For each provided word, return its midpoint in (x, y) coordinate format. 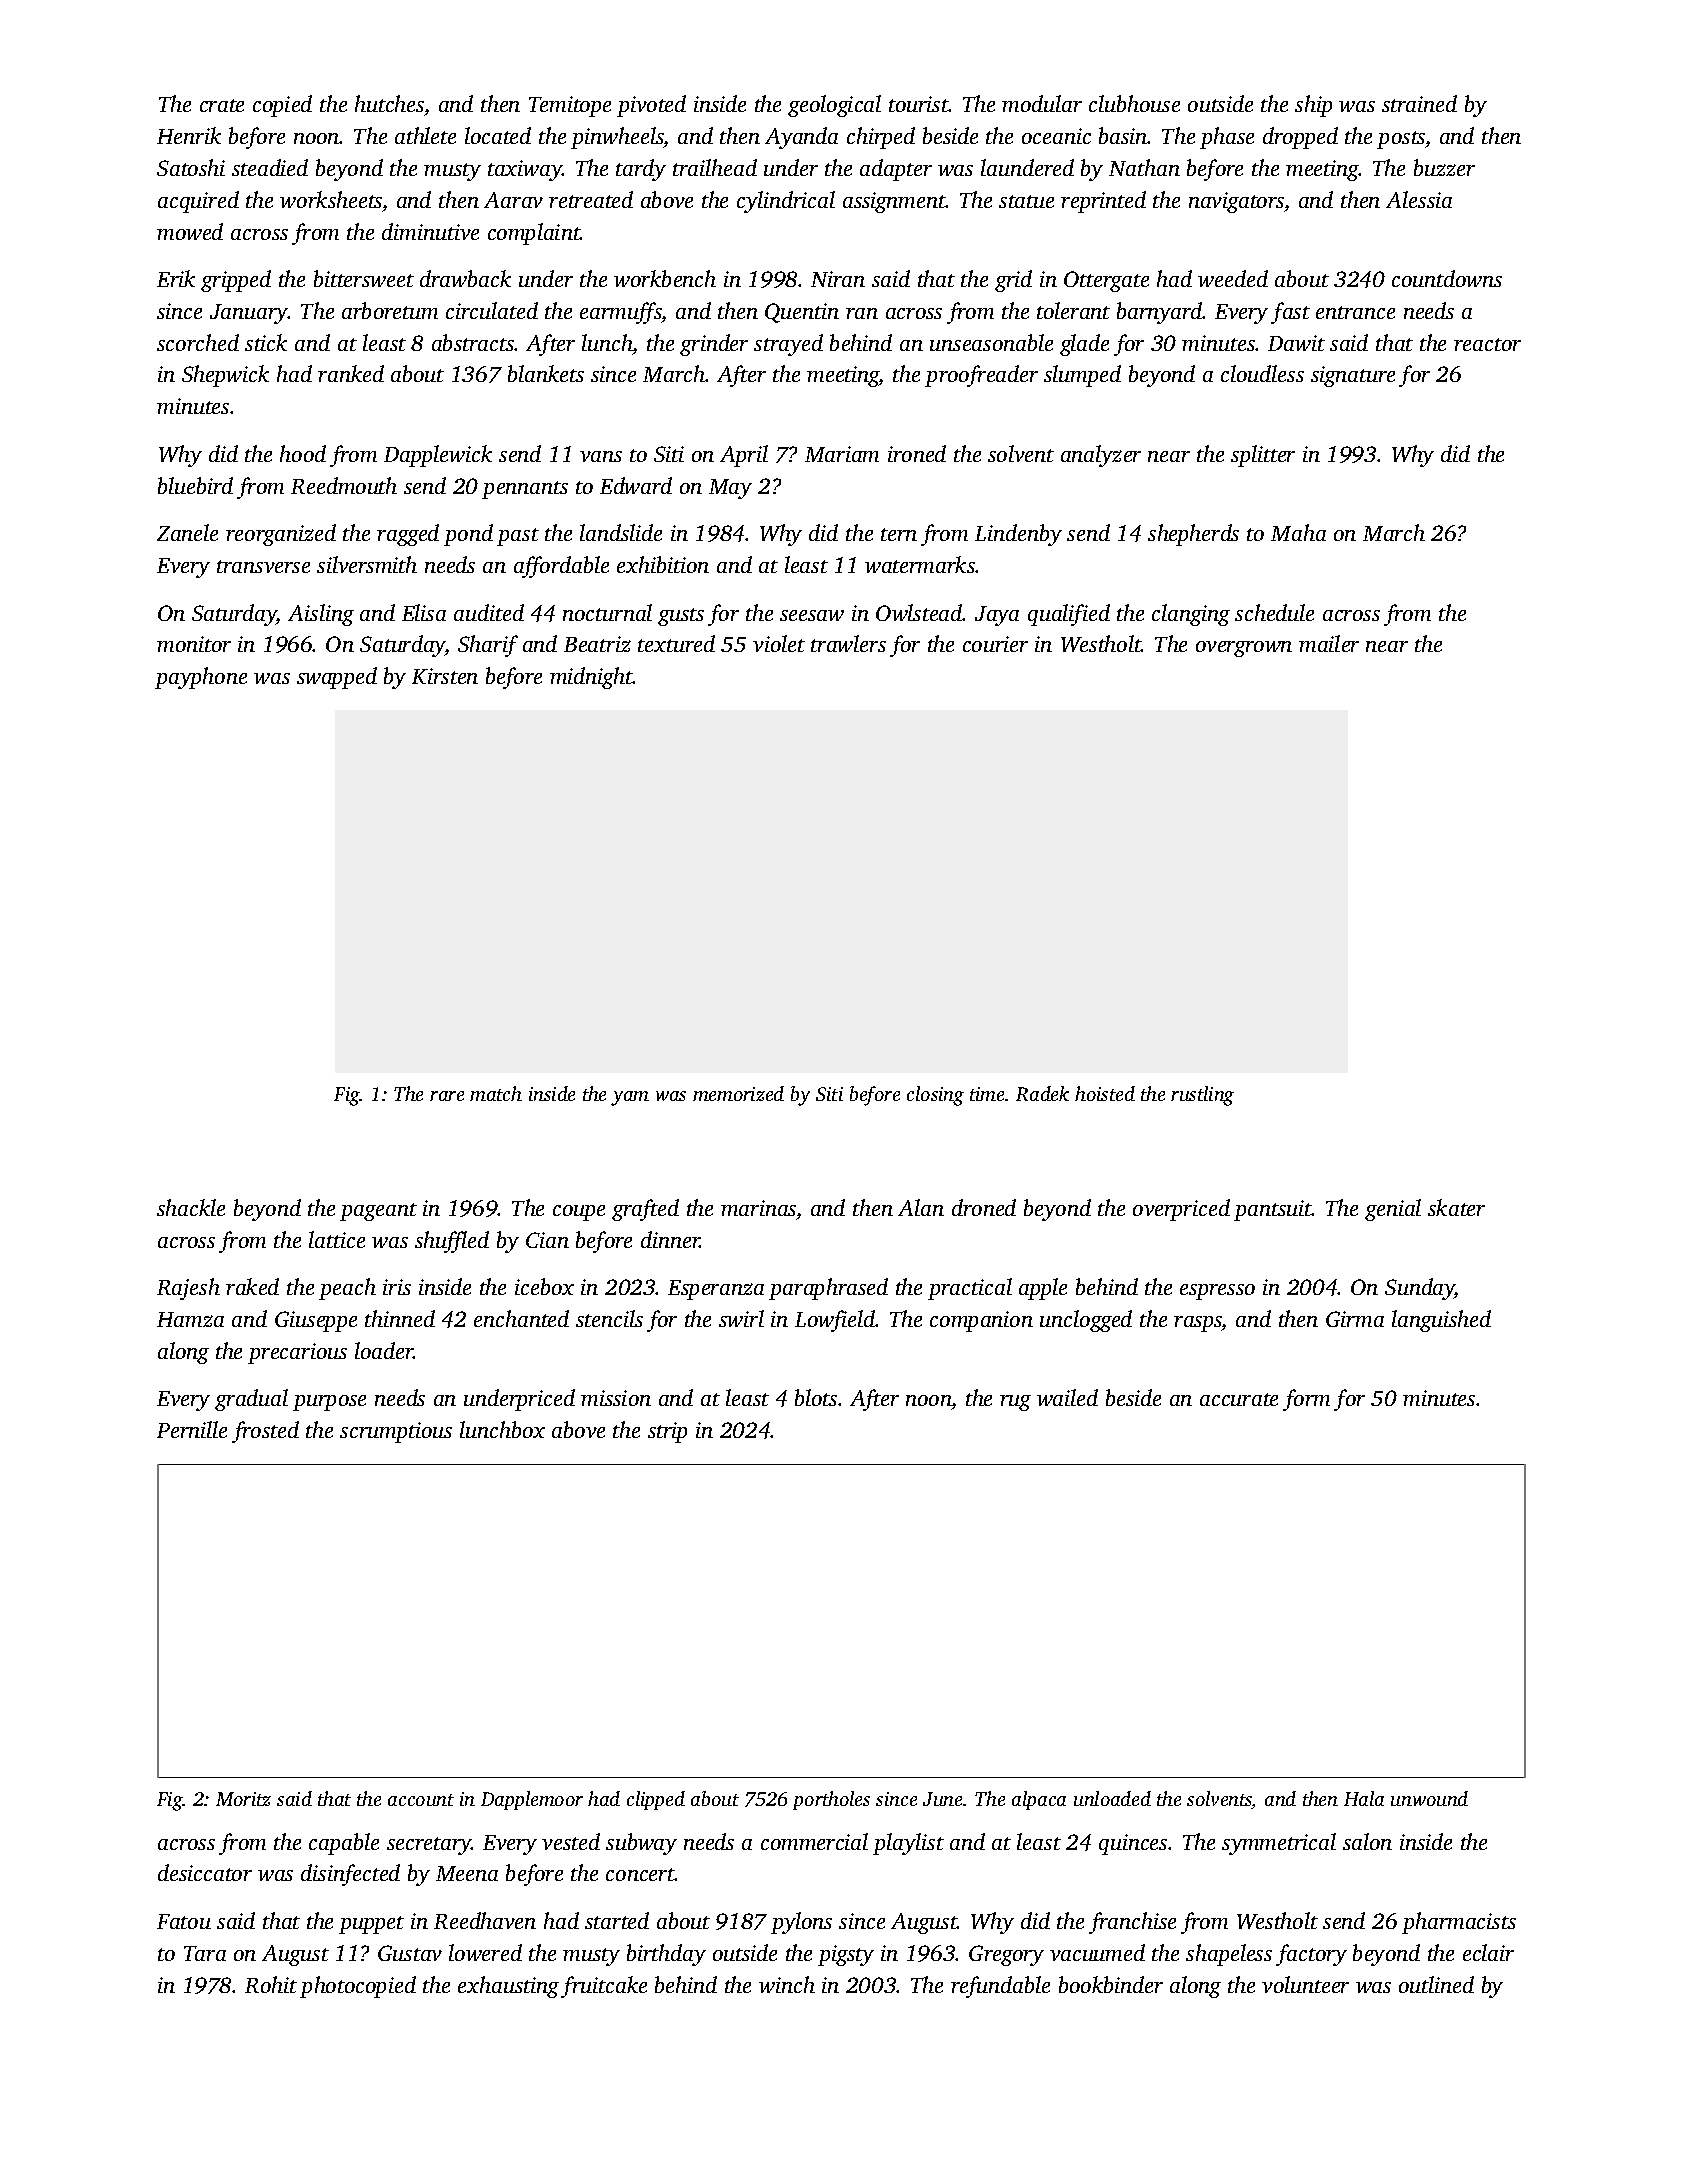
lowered (485, 1952)
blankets (546, 373)
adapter (896, 170)
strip (667, 1432)
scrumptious (396, 1432)
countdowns (1447, 278)
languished (1441, 1321)
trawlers (848, 643)
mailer (1329, 643)
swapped (337, 678)
